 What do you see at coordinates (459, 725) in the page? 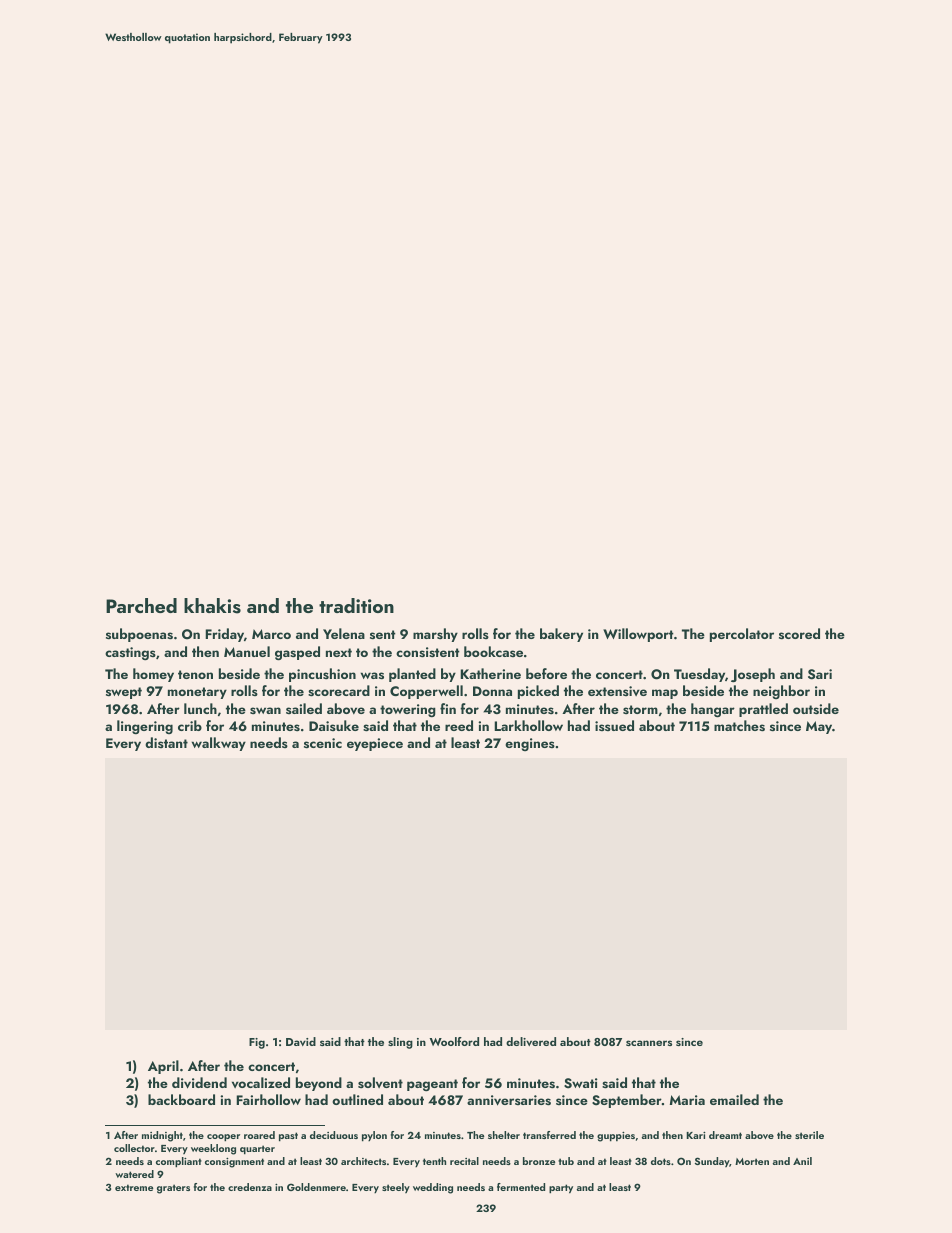
I see `reed` at bounding box center [459, 725].
